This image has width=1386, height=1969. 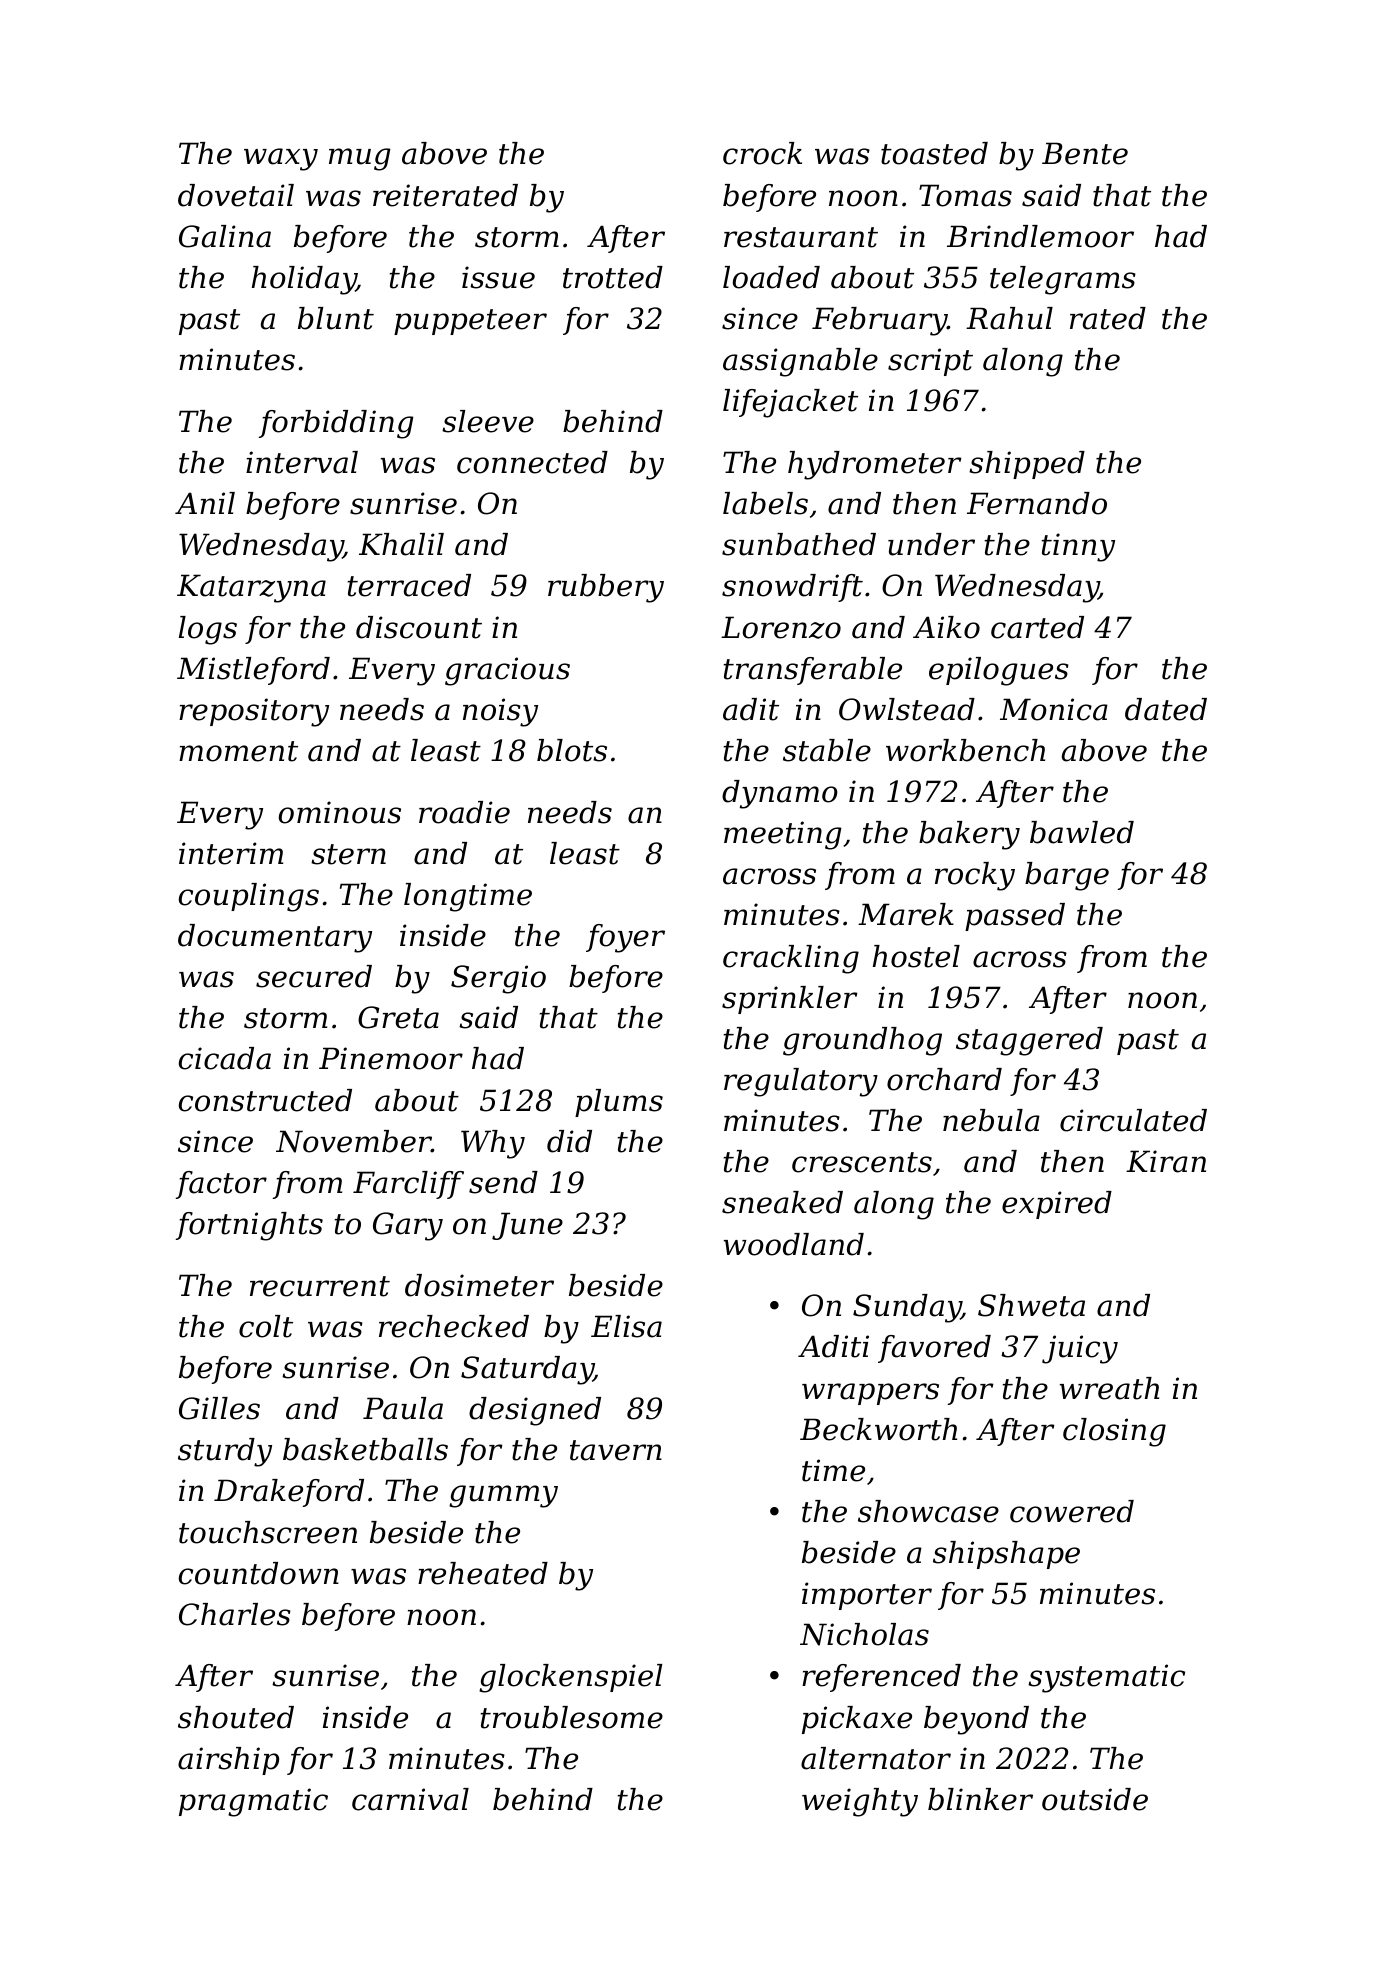 I want to click on Owlstead, so click(x=907, y=709).
